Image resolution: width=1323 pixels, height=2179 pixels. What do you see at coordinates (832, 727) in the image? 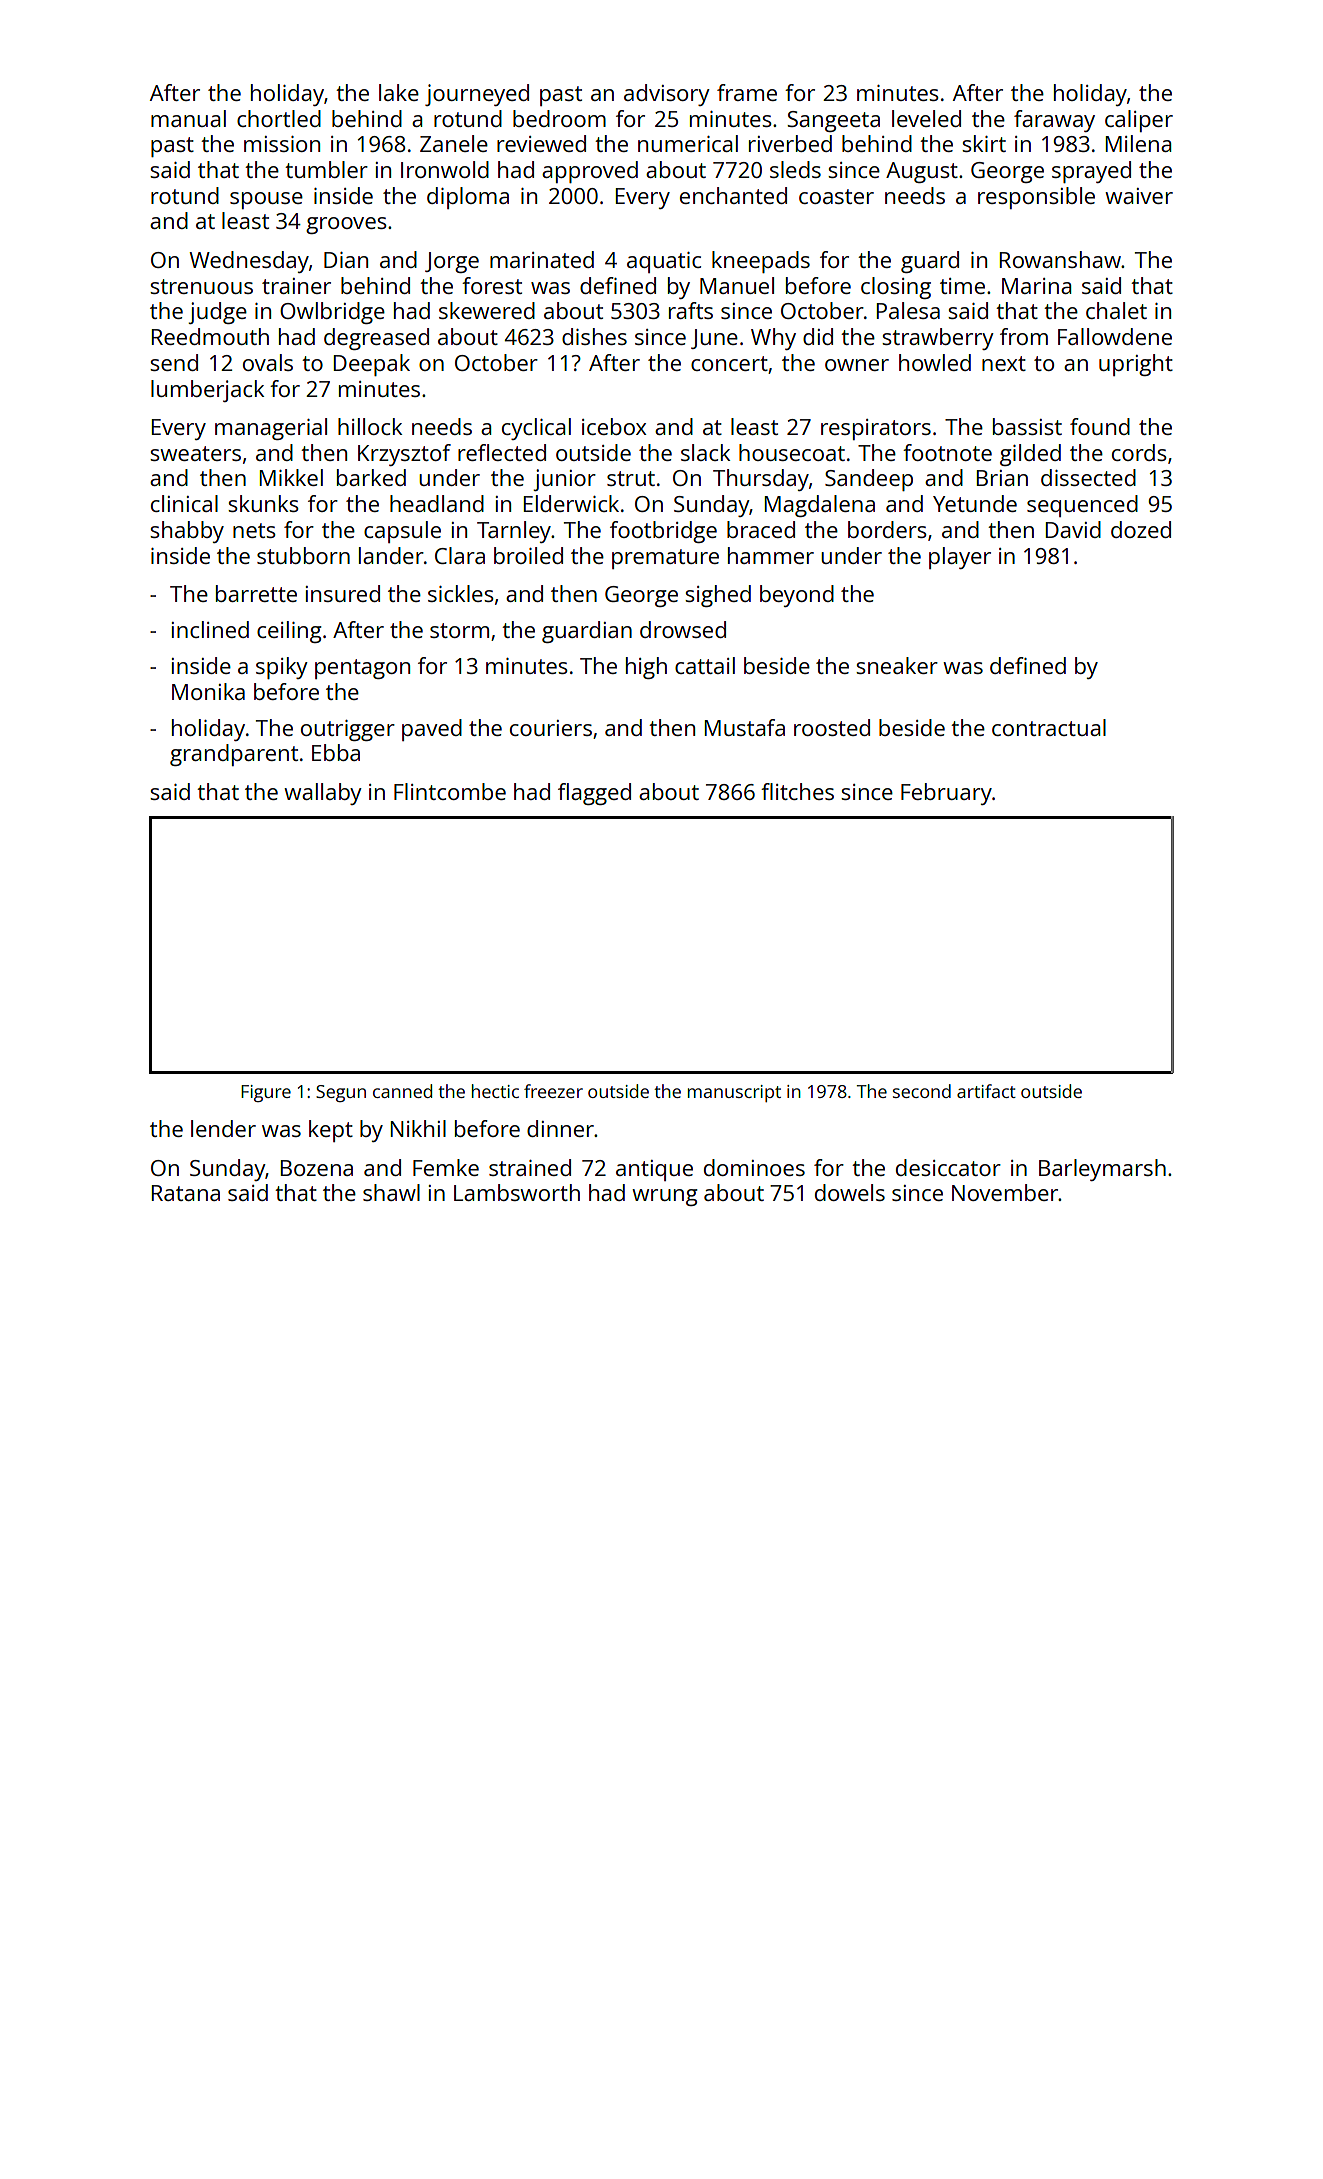
I see `roosted` at bounding box center [832, 727].
